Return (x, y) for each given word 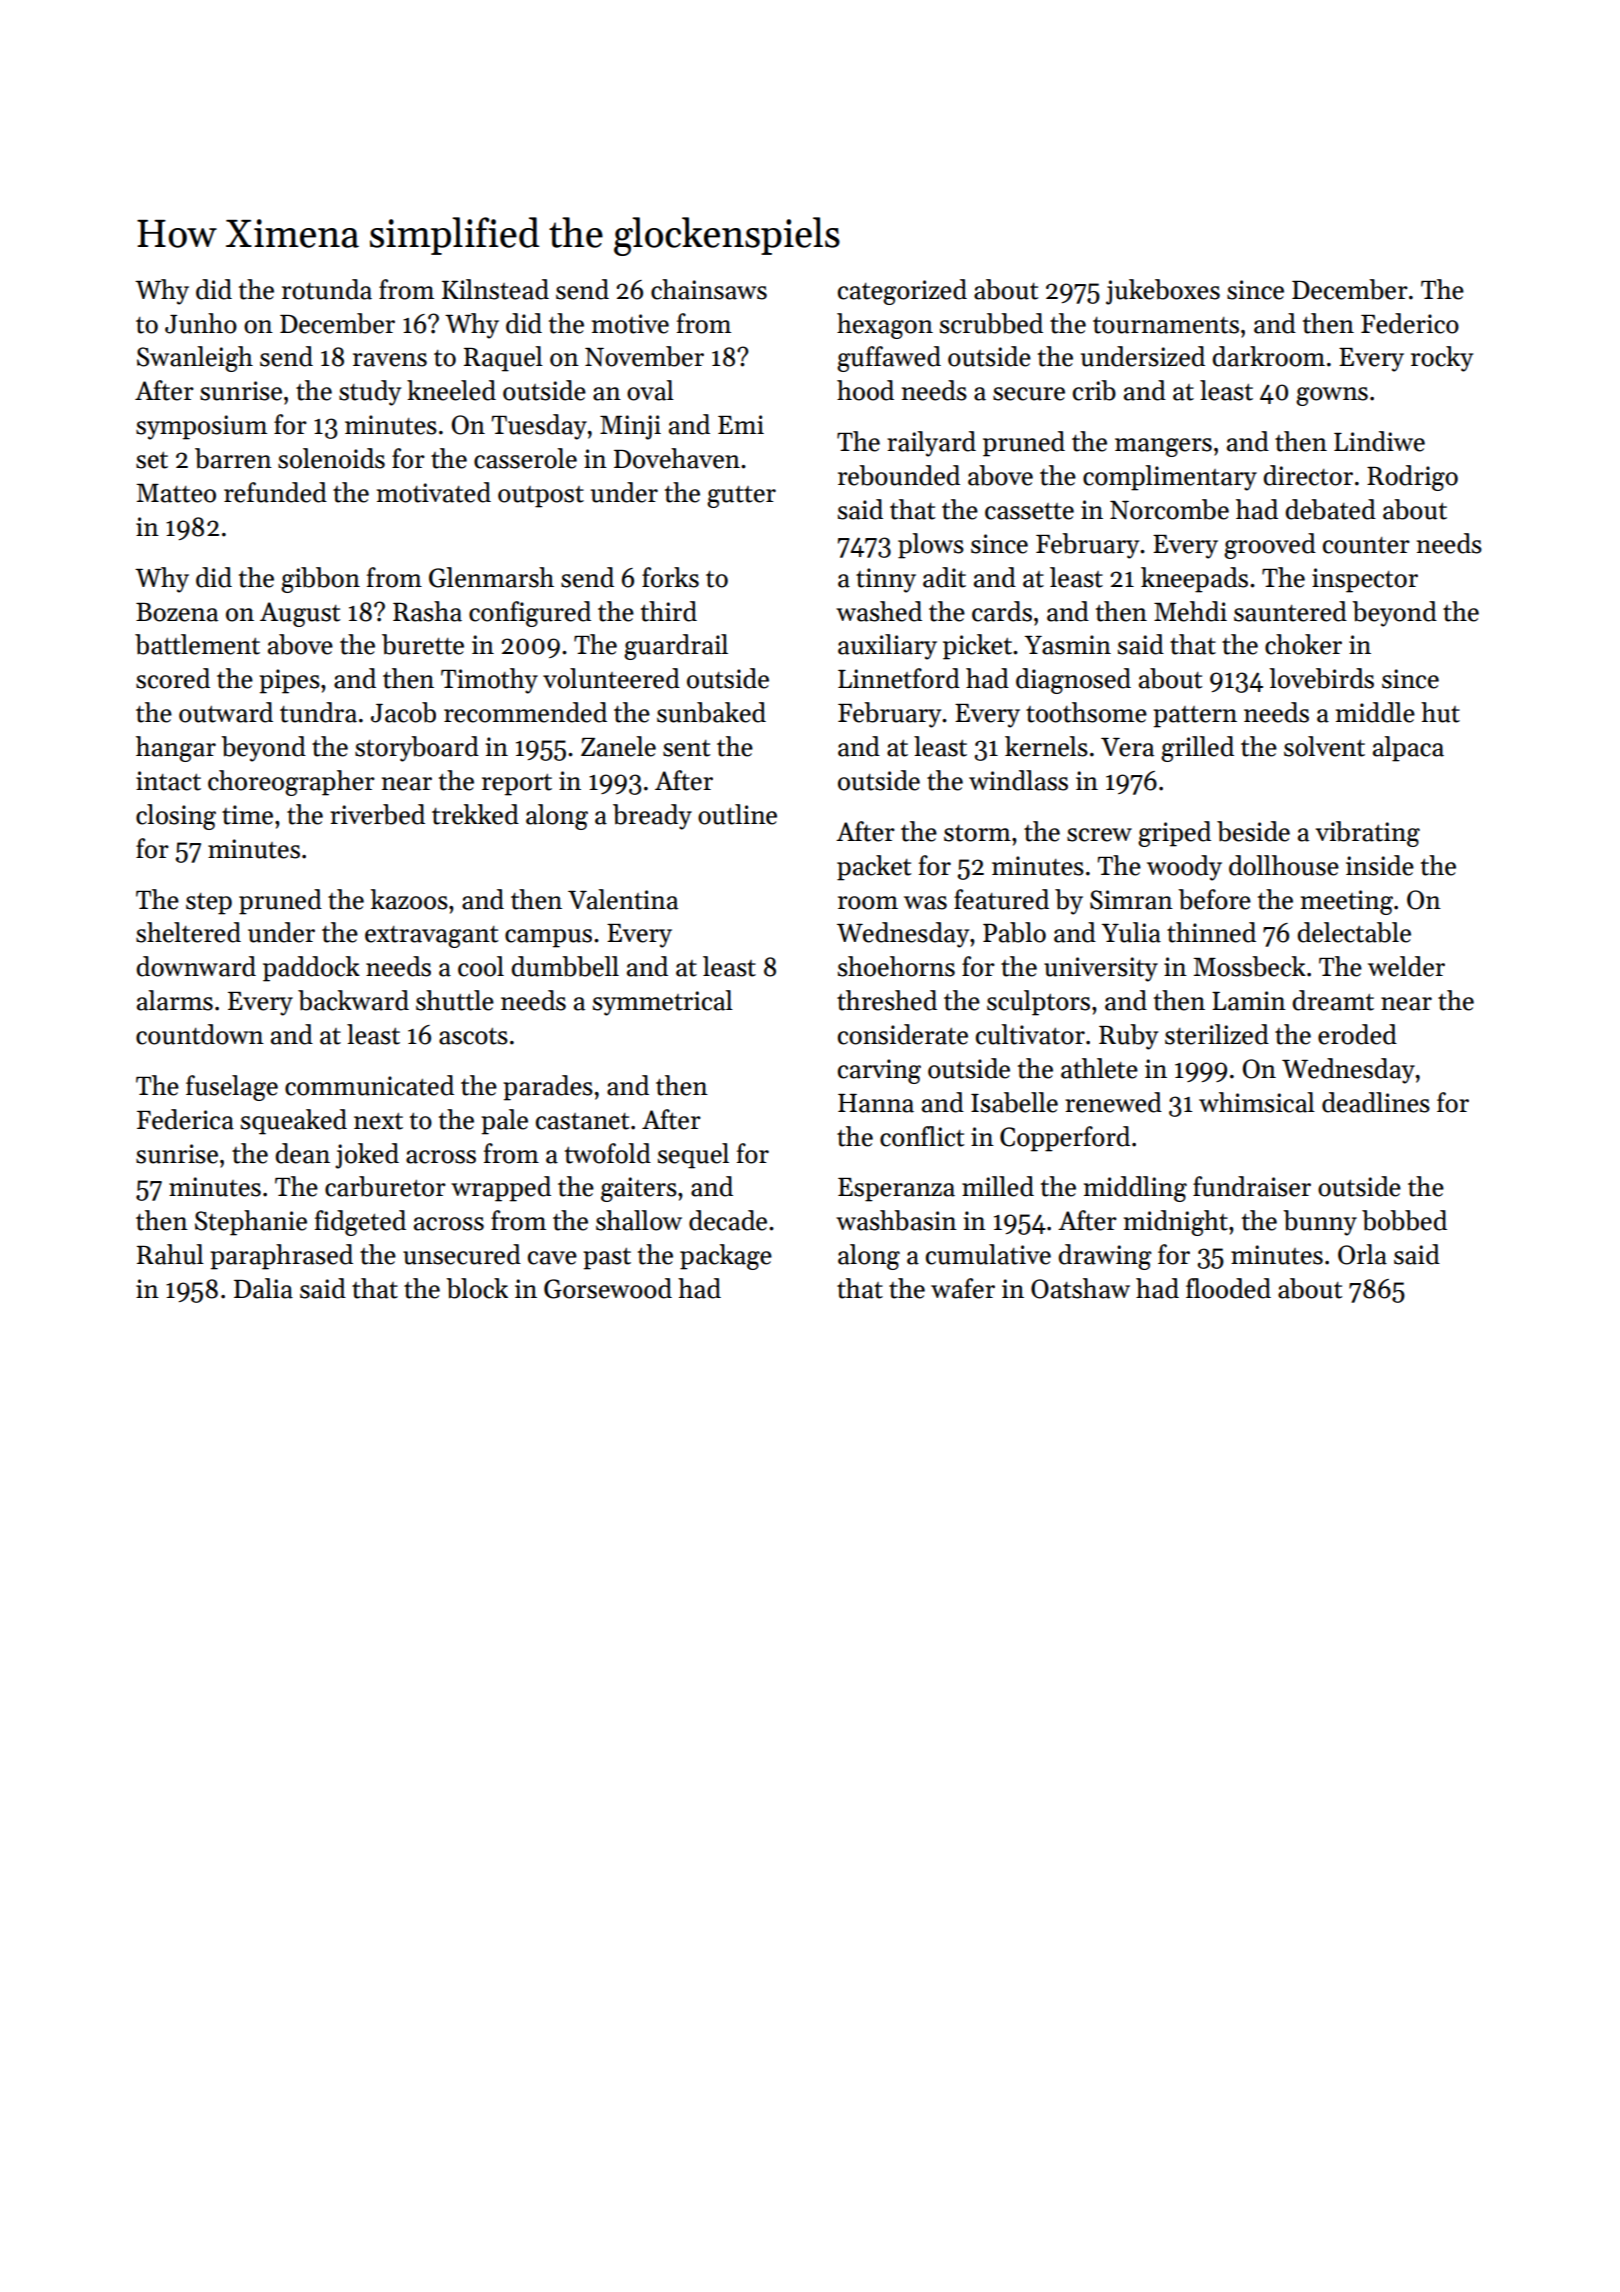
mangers (1163, 447)
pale (504, 1122)
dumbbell (565, 966)
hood (865, 390)
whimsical (1257, 1102)
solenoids (331, 458)
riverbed (377, 814)
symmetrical (663, 1003)
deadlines (1376, 1102)
